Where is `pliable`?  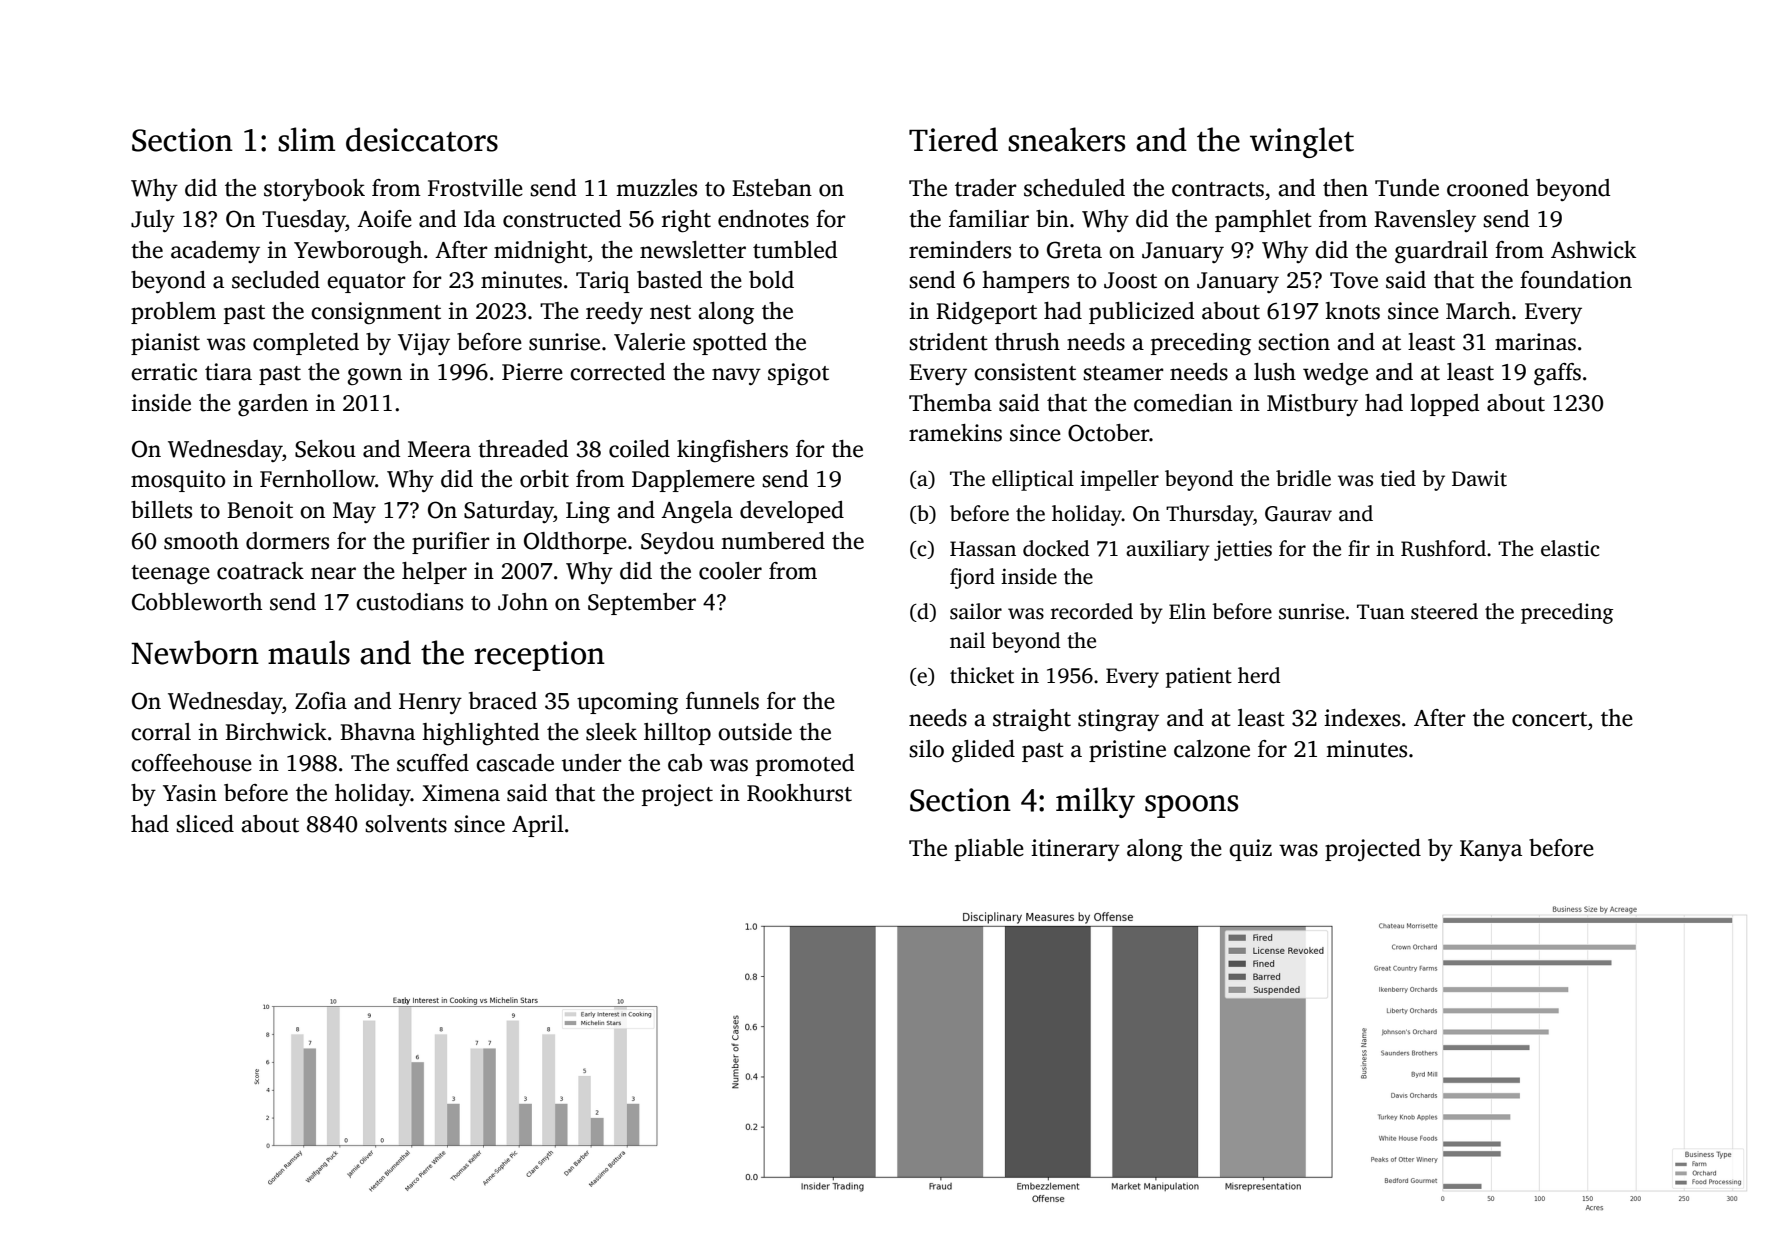
pliable is located at coordinates (989, 850).
